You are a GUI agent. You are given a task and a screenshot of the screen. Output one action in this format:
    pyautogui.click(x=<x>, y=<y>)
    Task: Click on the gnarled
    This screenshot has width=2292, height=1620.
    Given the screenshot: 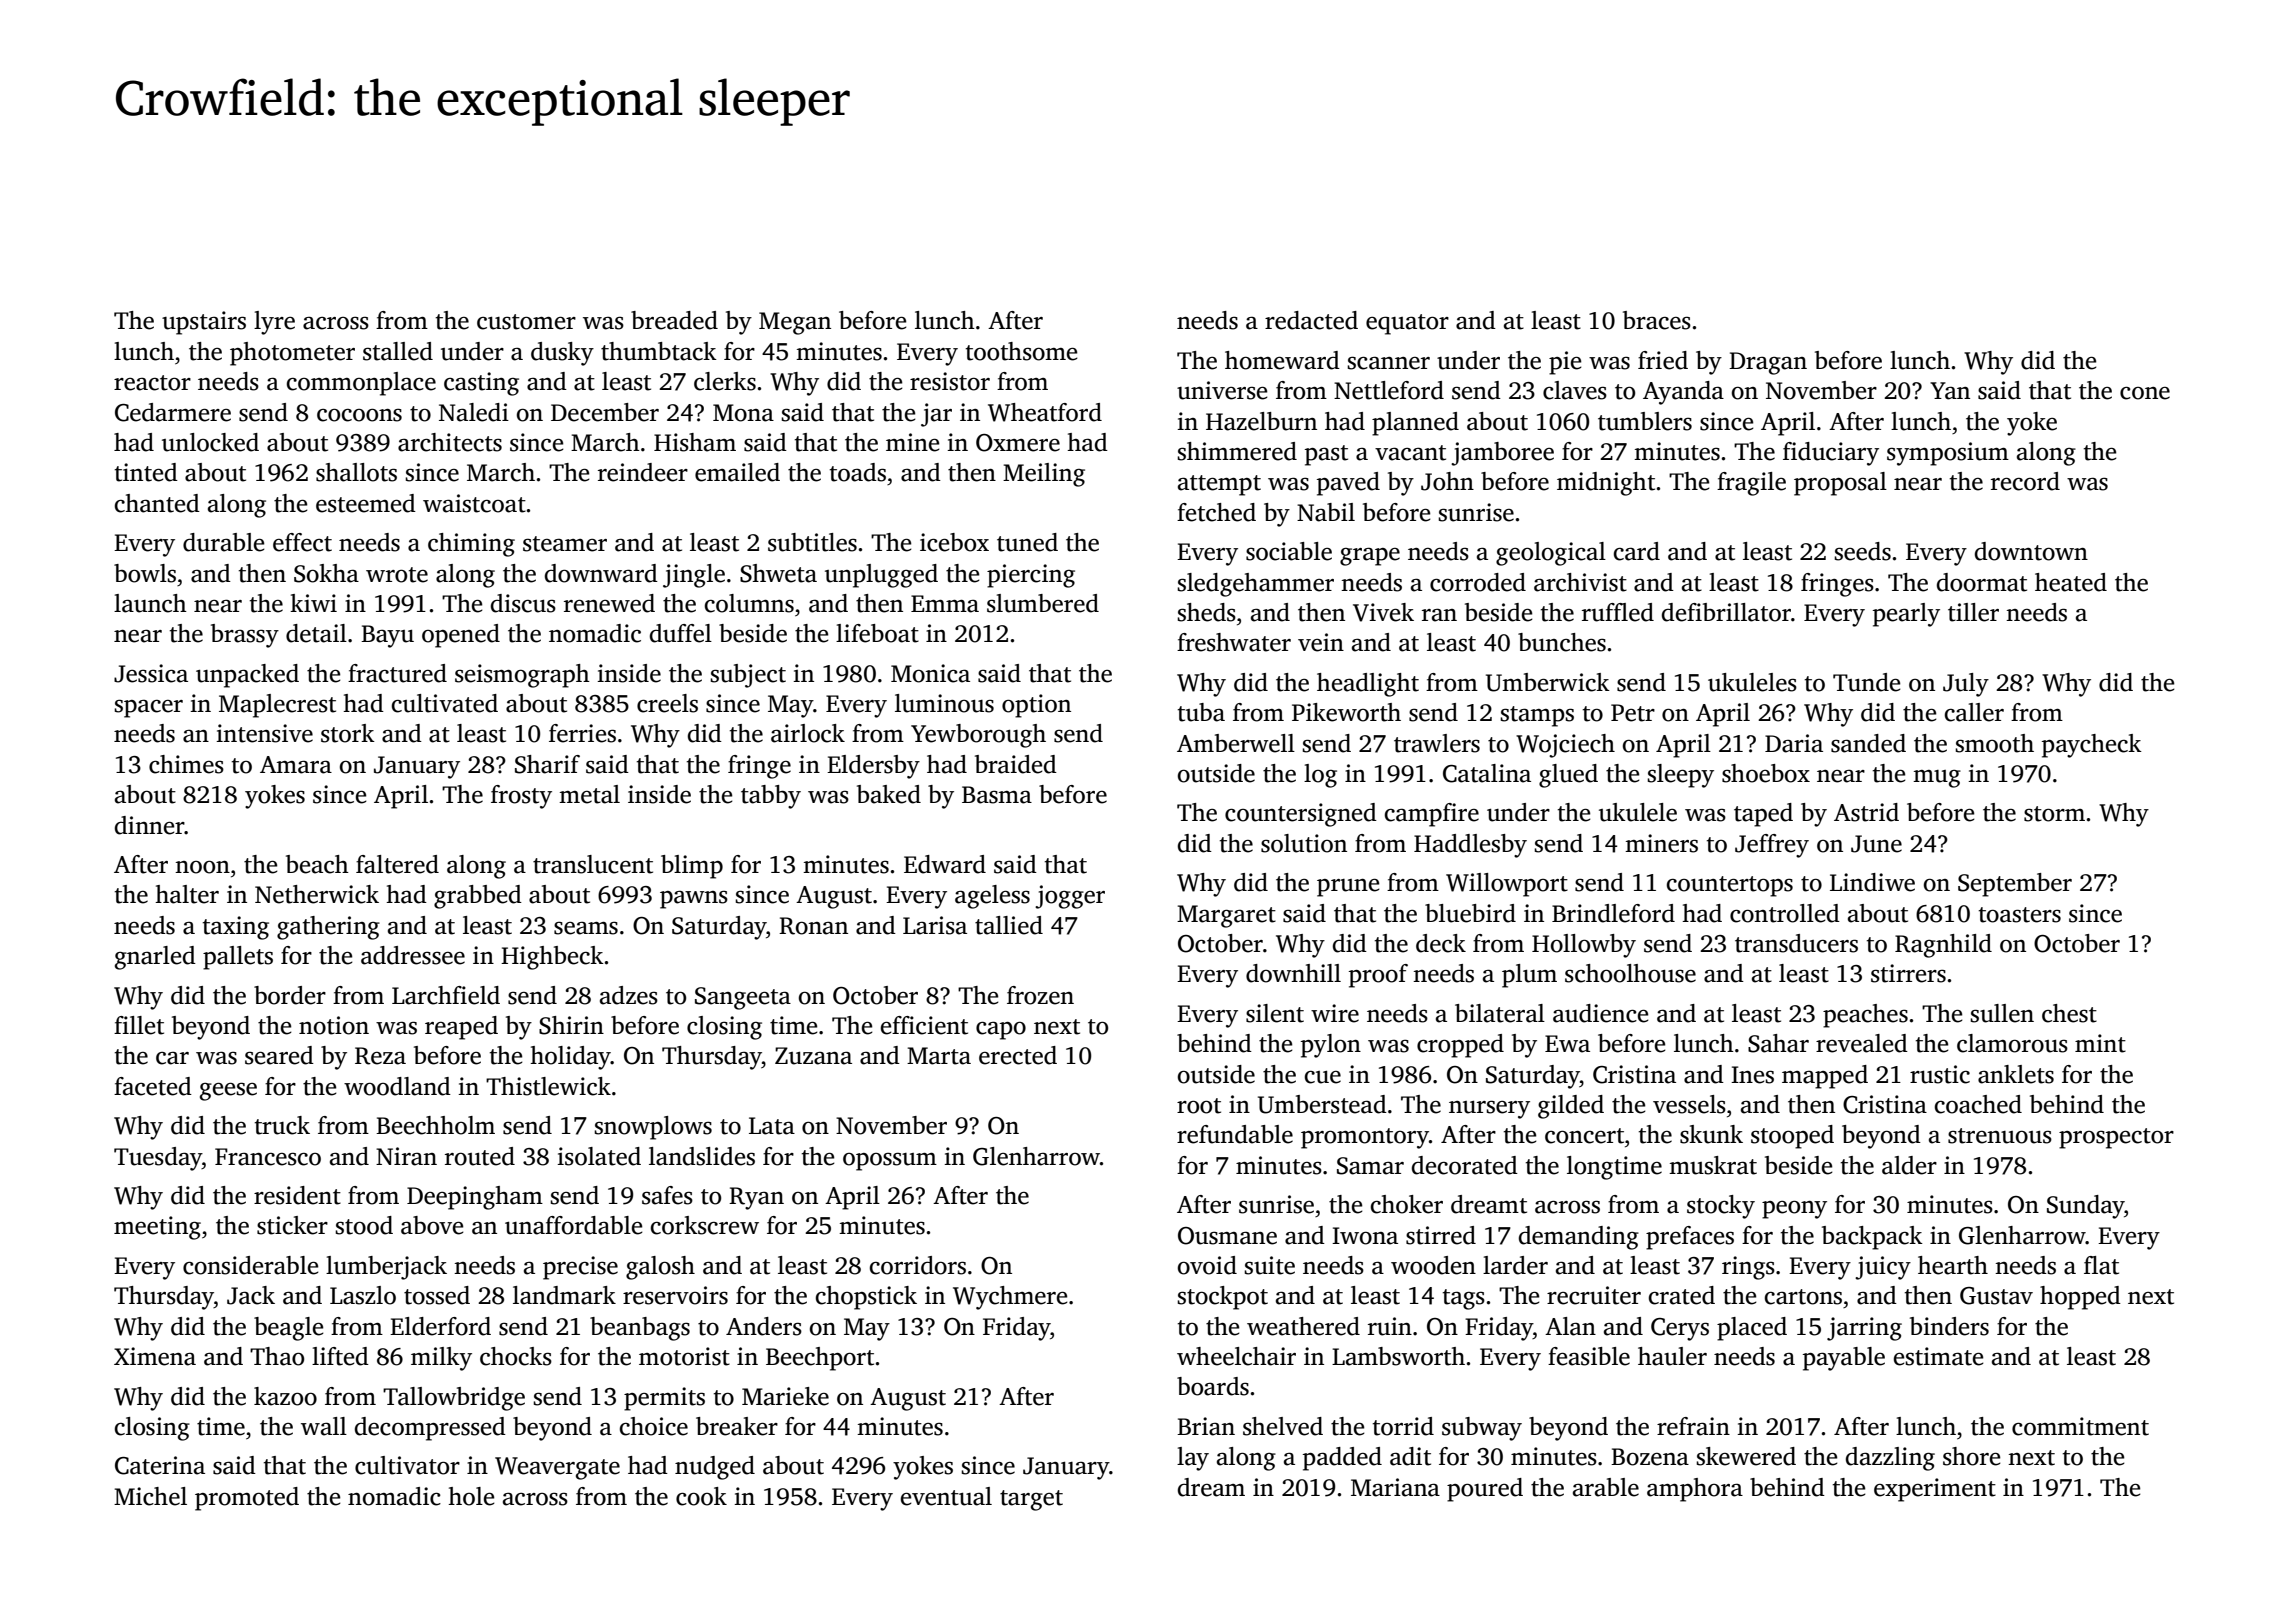 What is the action you would take?
    pyautogui.click(x=155, y=958)
